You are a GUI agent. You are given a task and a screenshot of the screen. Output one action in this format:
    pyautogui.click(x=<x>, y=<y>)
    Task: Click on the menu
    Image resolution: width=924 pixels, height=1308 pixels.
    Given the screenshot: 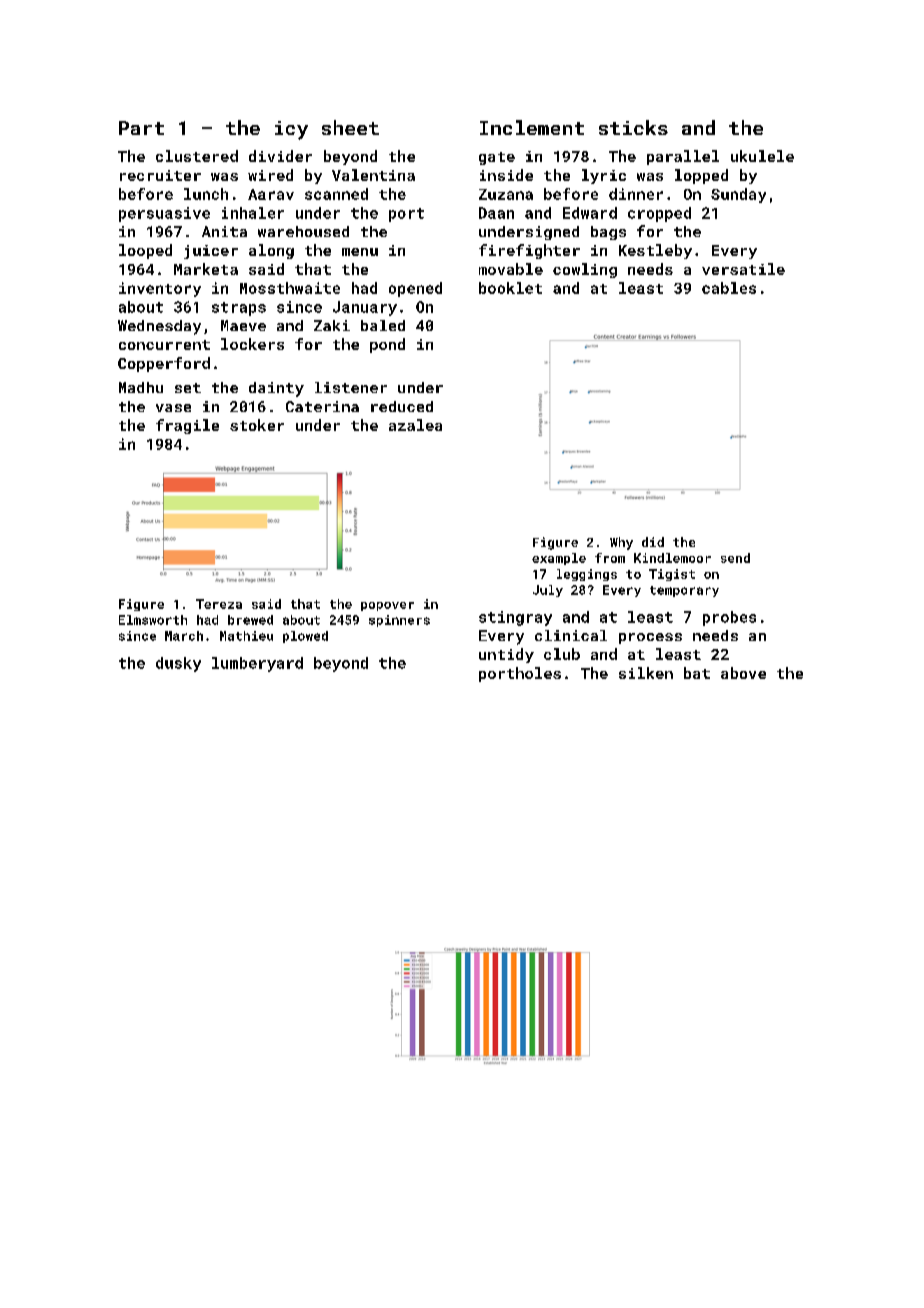 What is the action you would take?
    pyautogui.click(x=360, y=252)
